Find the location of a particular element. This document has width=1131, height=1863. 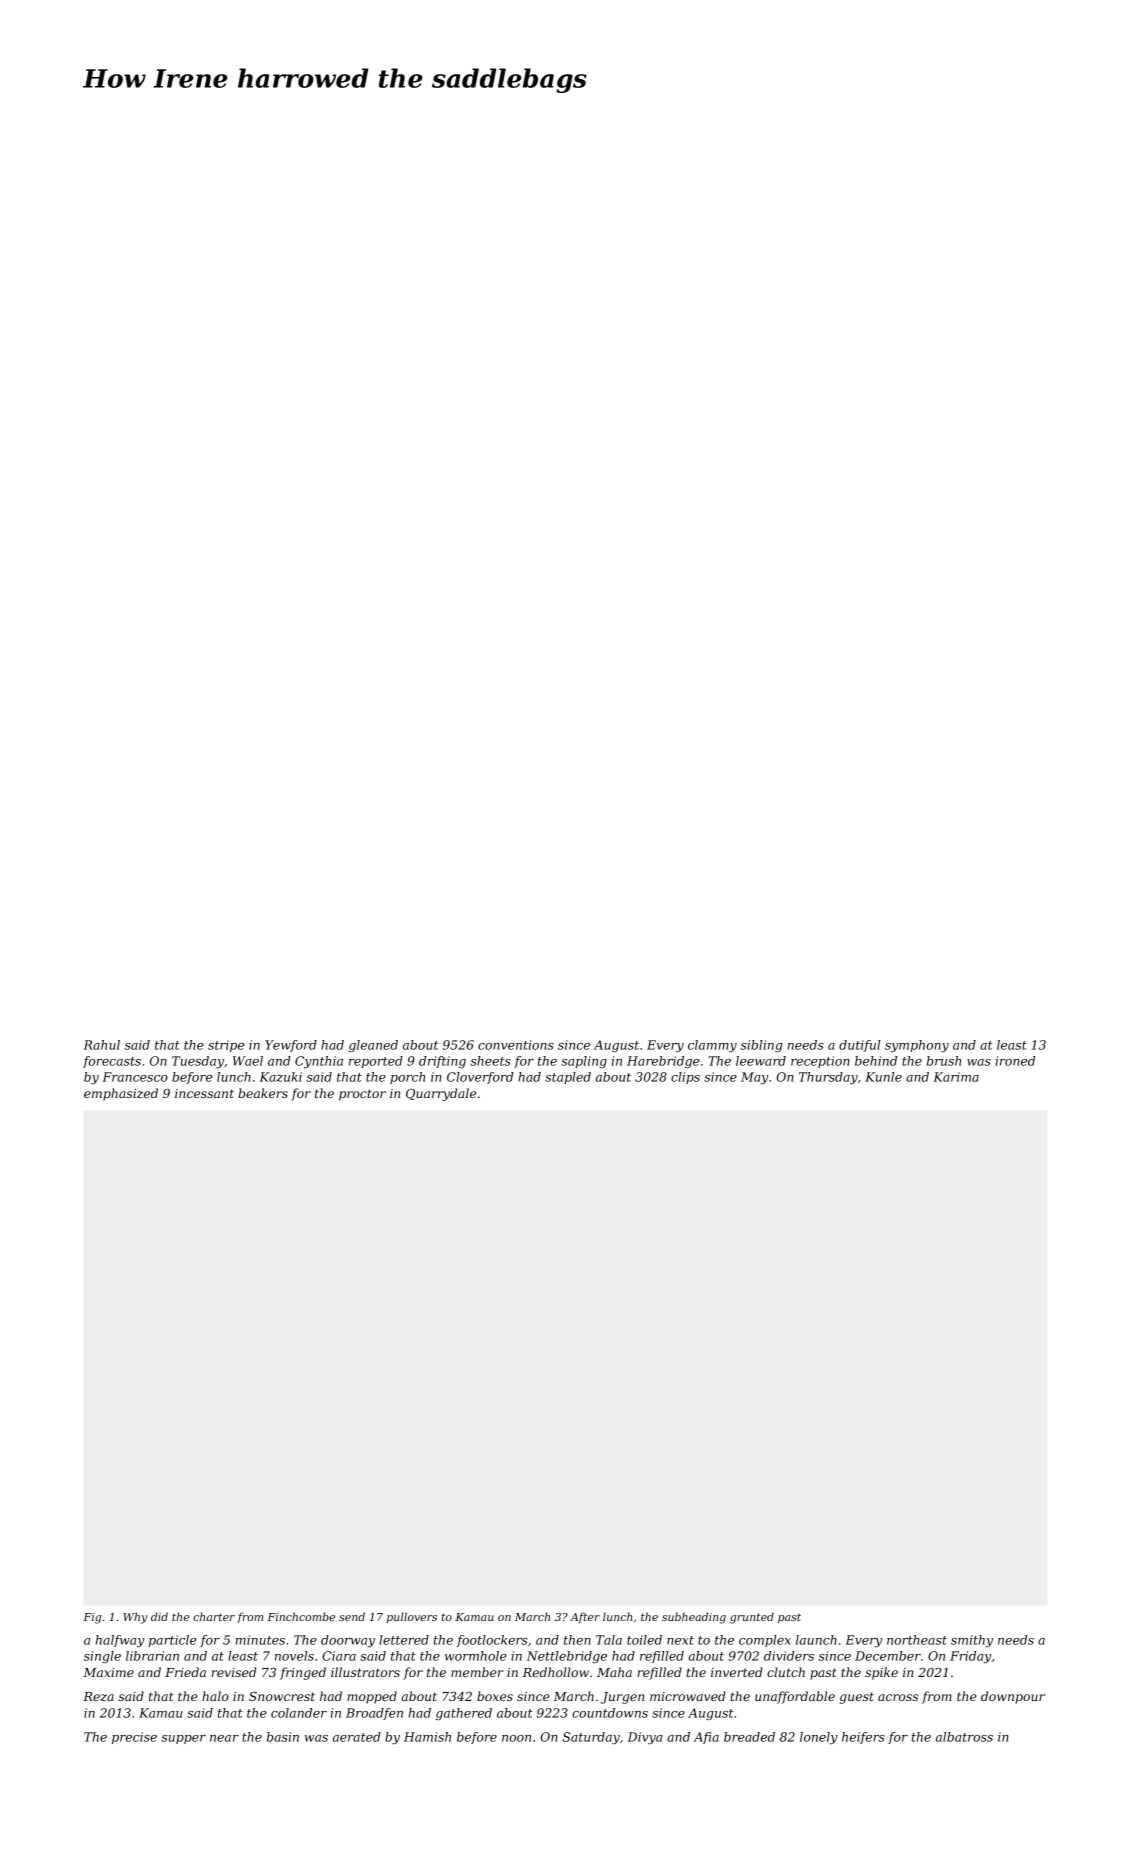

ironed is located at coordinates (1015, 1061).
